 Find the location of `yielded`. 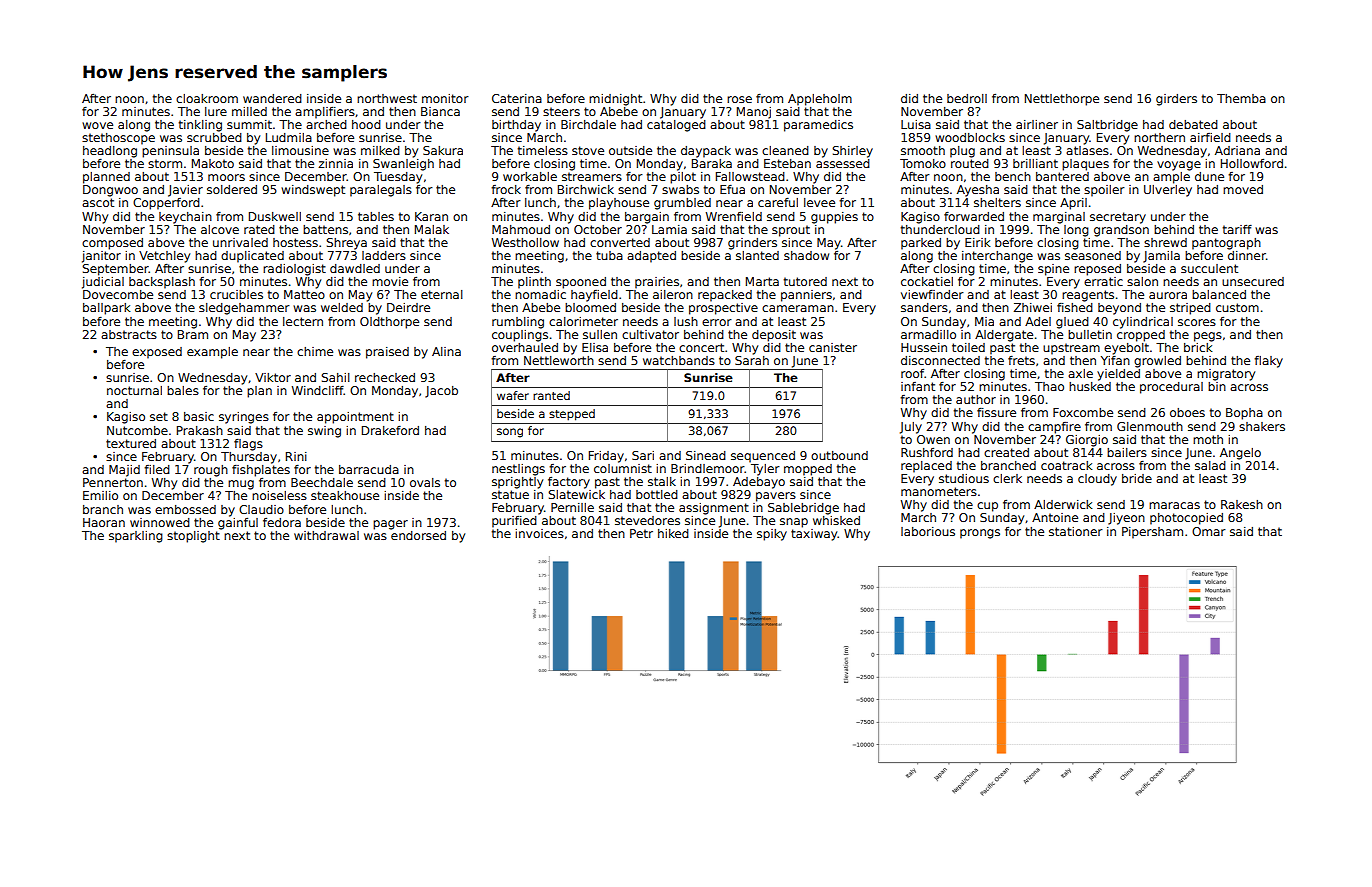

yielded is located at coordinates (1118, 375).
